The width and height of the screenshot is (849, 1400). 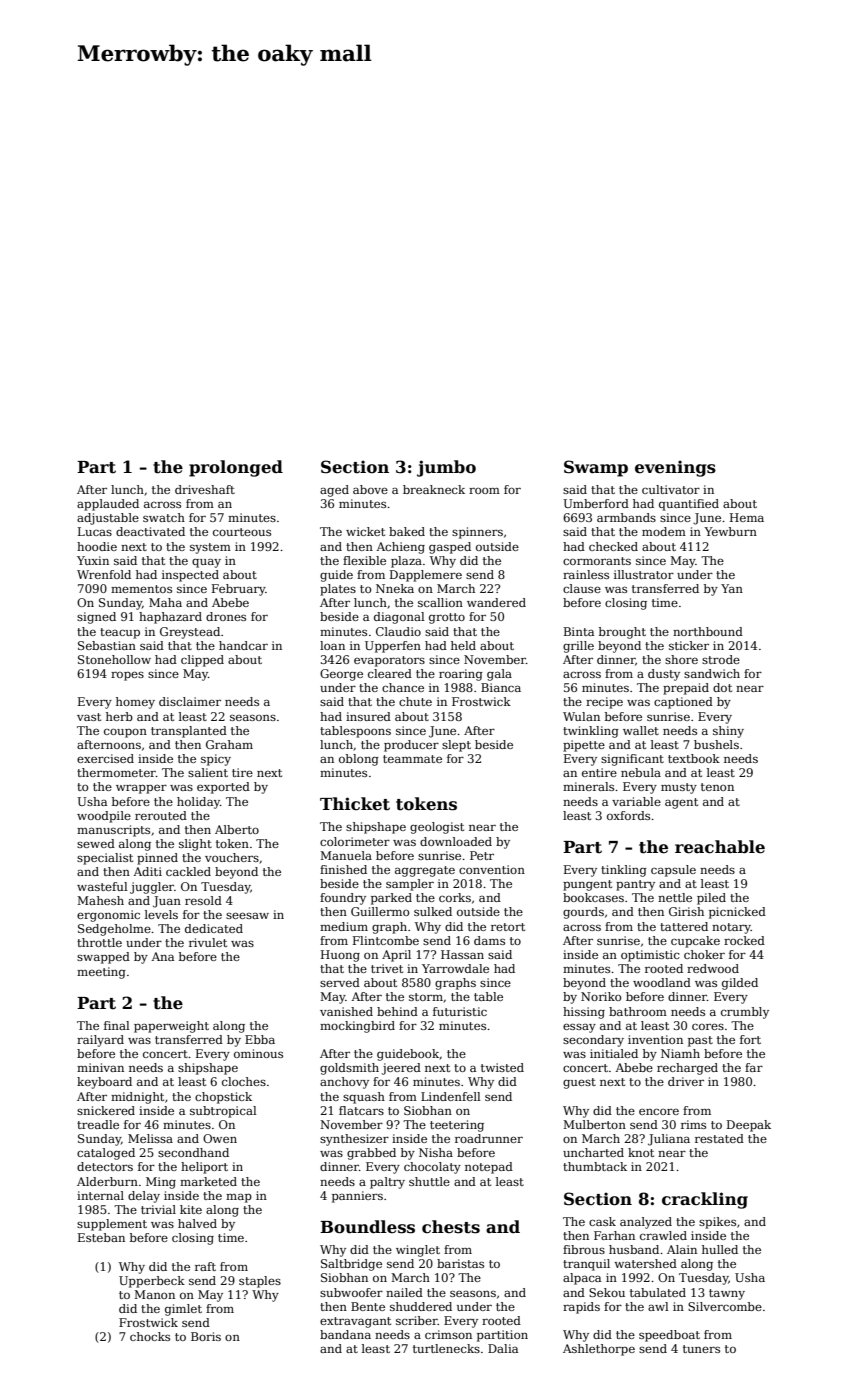 I want to click on wandered, so click(x=496, y=602).
